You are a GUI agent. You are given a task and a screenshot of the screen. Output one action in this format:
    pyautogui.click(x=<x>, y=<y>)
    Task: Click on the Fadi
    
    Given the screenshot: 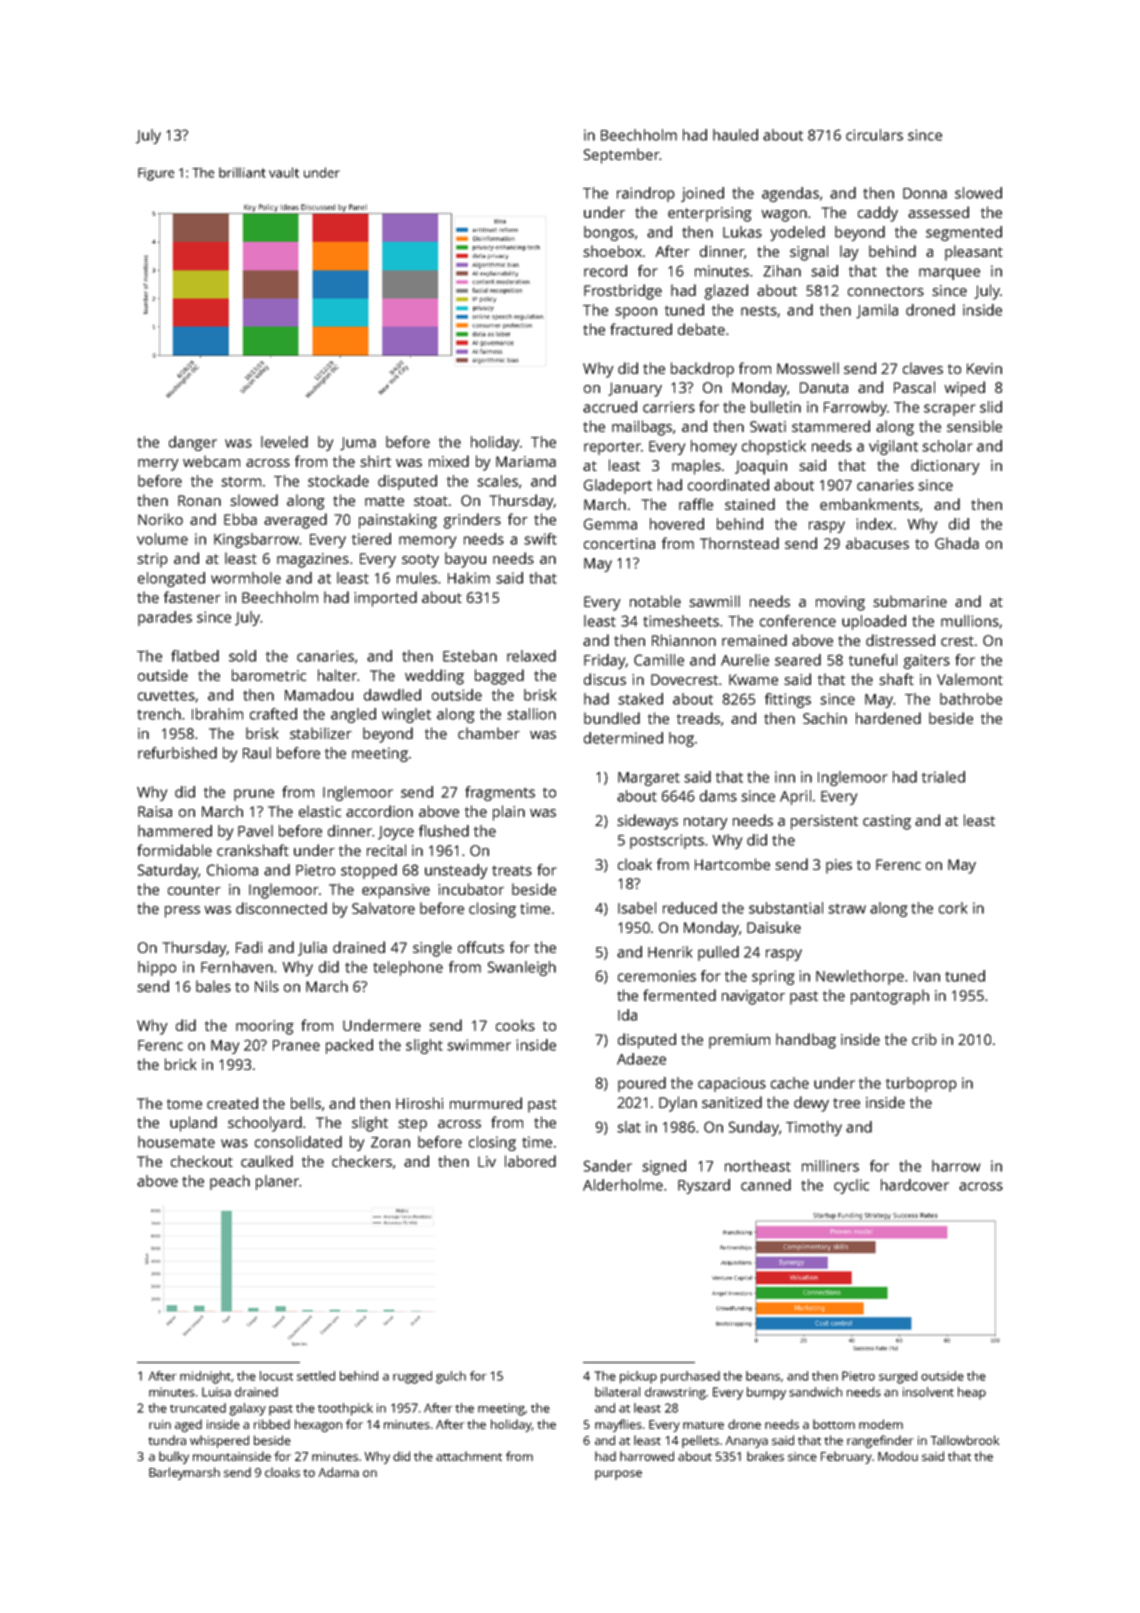 What is the action you would take?
    pyautogui.click(x=249, y=947)
